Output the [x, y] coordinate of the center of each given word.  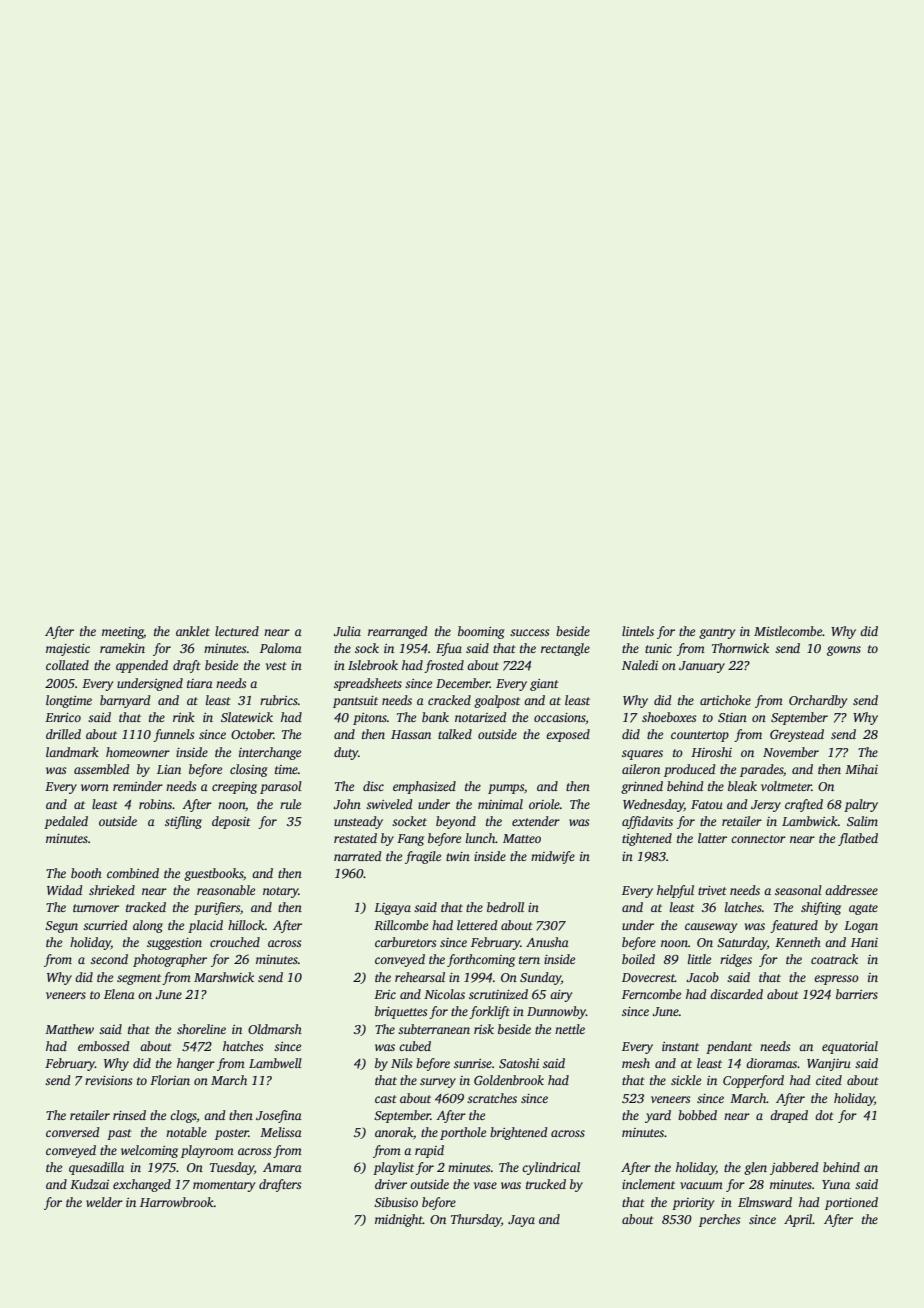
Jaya [521, 1221]
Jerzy [766, 806]
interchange [270, 753]
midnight [399, 1220]
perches [719, 1220]
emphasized [424, 787]
